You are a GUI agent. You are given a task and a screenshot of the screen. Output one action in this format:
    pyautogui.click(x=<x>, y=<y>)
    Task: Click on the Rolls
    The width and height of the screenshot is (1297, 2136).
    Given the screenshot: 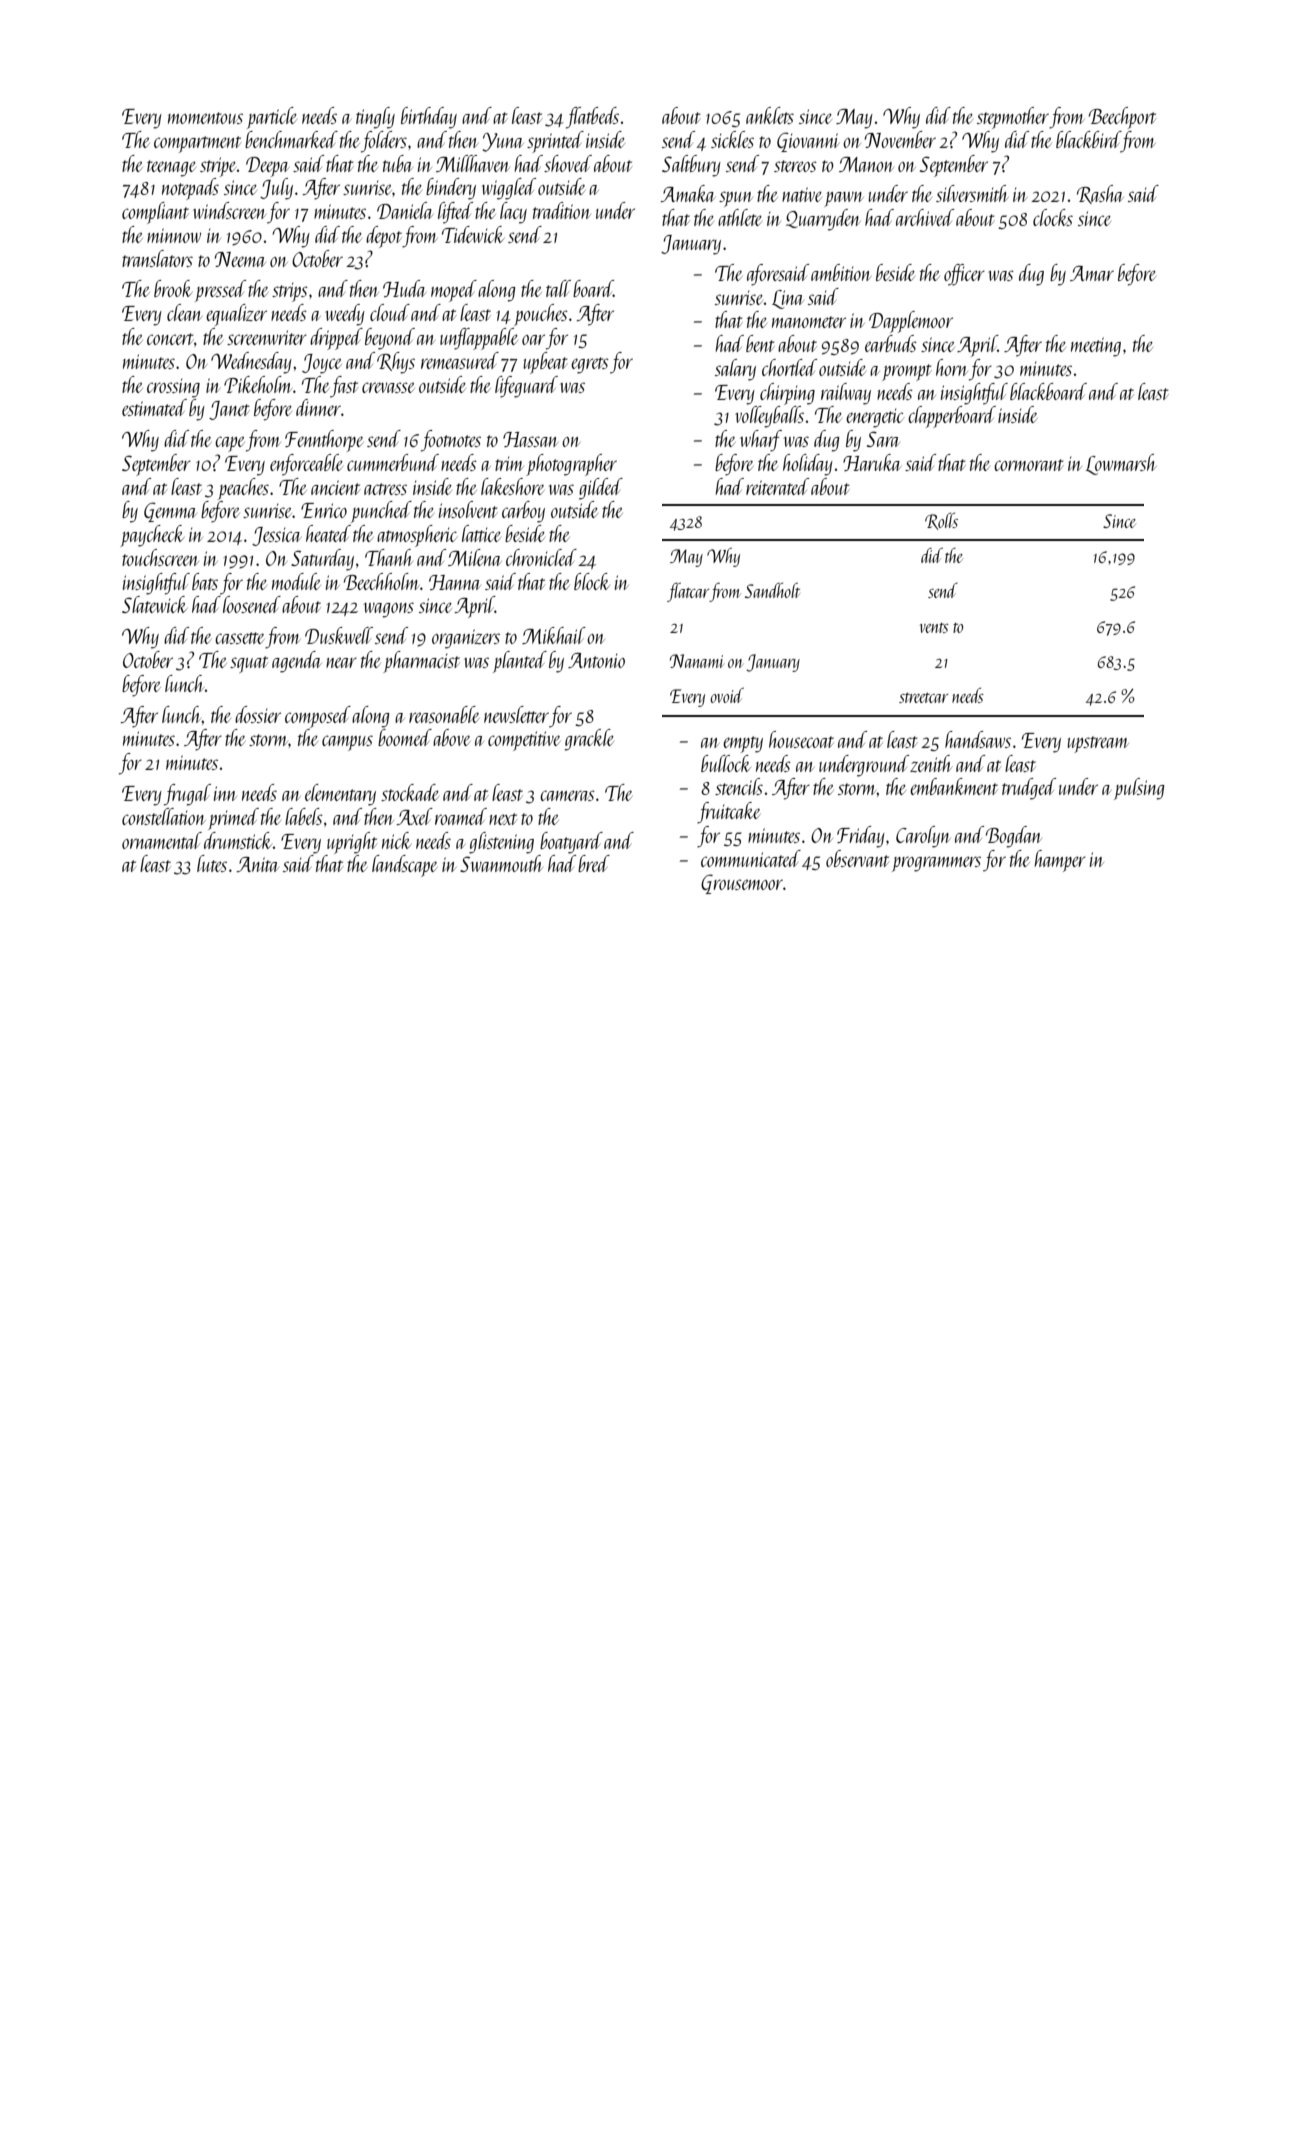 What is the action you would take?
    pyautogui.click(x=941, y=521)
